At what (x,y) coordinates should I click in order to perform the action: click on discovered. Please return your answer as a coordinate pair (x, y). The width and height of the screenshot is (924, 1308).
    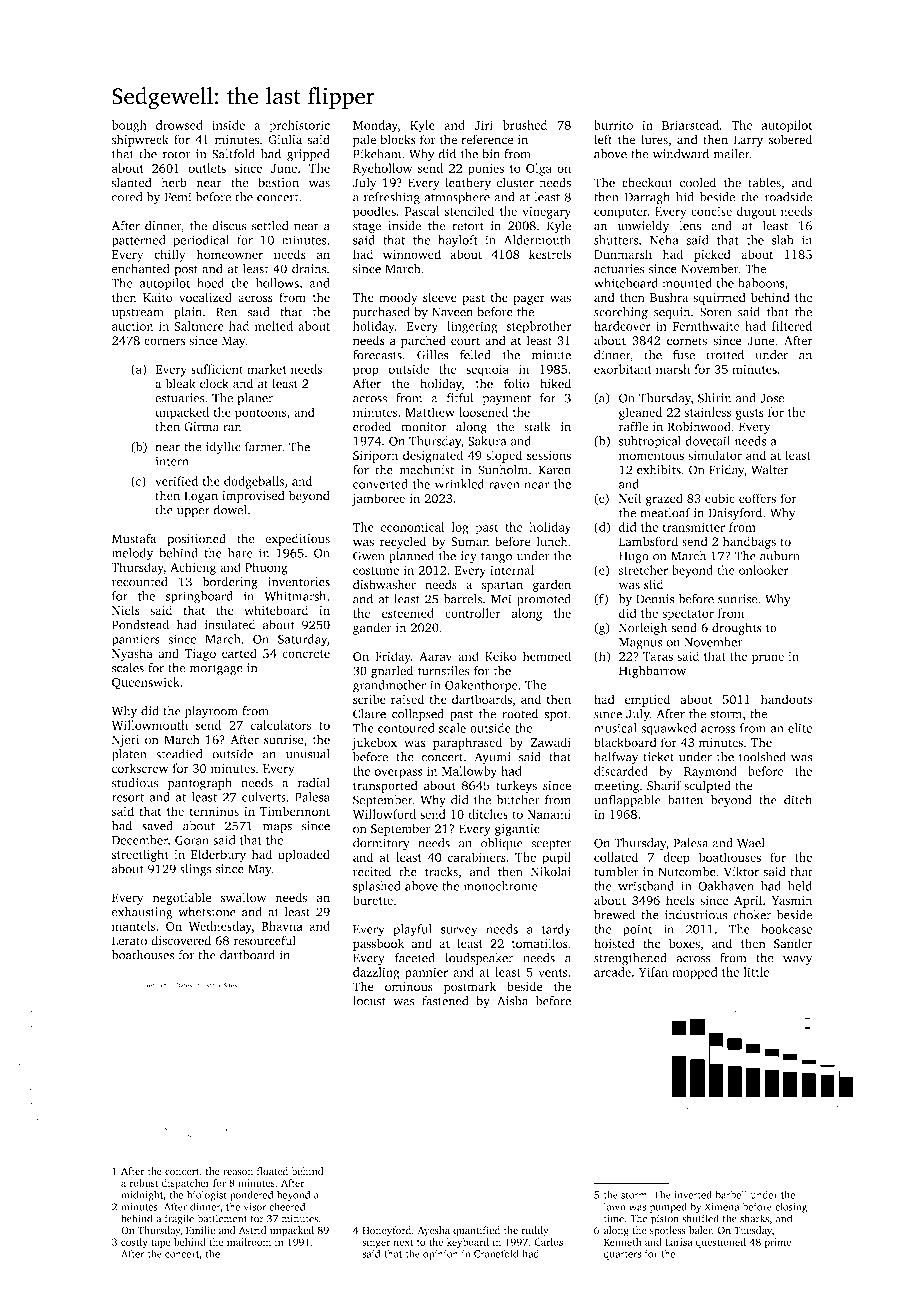
    Looking at the image, I should click on (181, 940).
